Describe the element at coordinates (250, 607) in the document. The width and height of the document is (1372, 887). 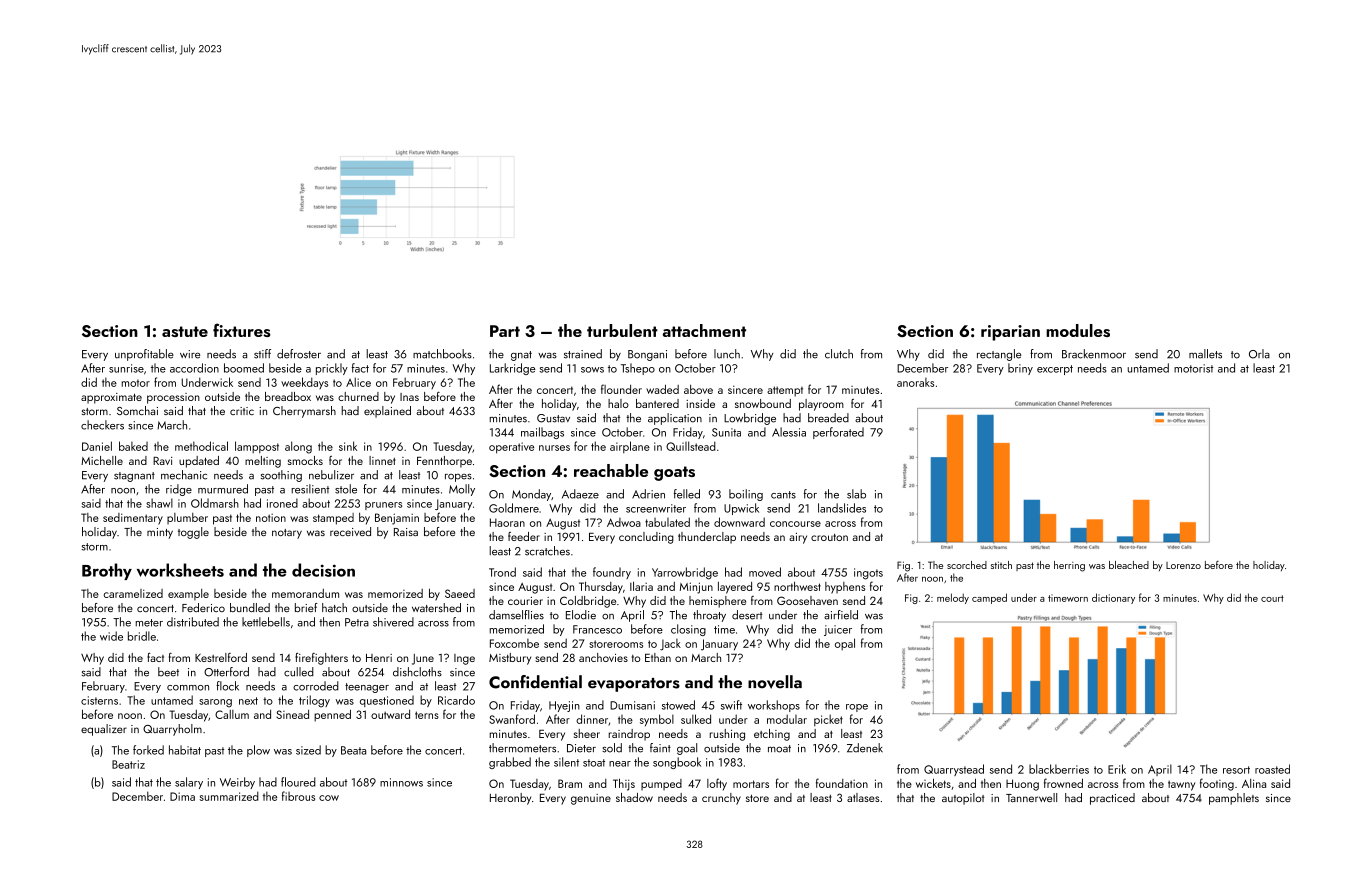
I see `bundled` at that location.
